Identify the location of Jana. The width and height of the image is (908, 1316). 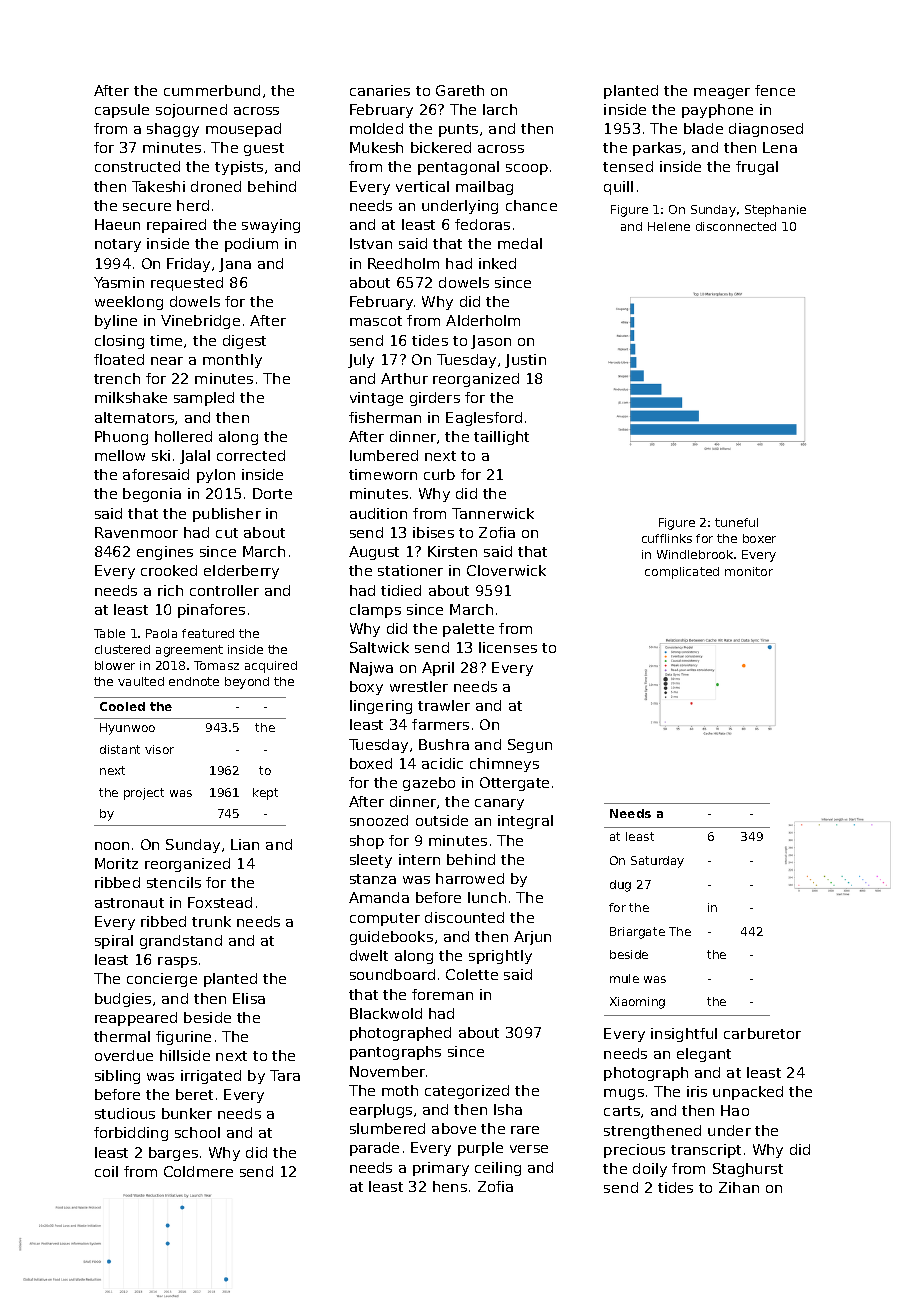
(235, 265).
